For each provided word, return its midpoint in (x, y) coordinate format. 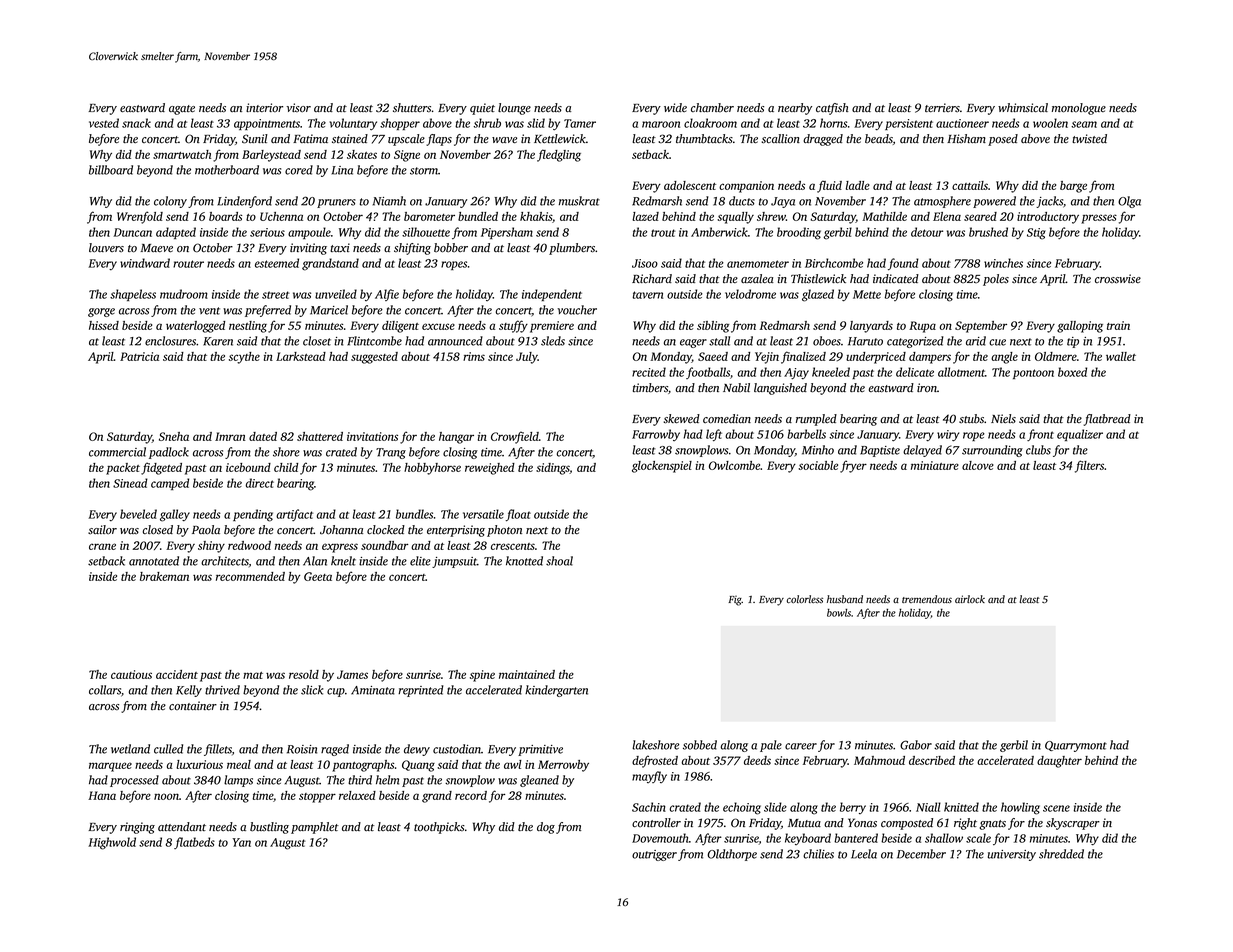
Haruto (865, 341)
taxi (340, 247)
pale (771, 746)
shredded (1061, 854)
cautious (131, 674)
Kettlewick (560, 139)
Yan (242, 842)
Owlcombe (734, 465)
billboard (111, 170)
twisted (1089, 138)
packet (123, 469)
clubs (1038, 450)
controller (656, 823)
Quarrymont (1076, 746)
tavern (647, 295)
